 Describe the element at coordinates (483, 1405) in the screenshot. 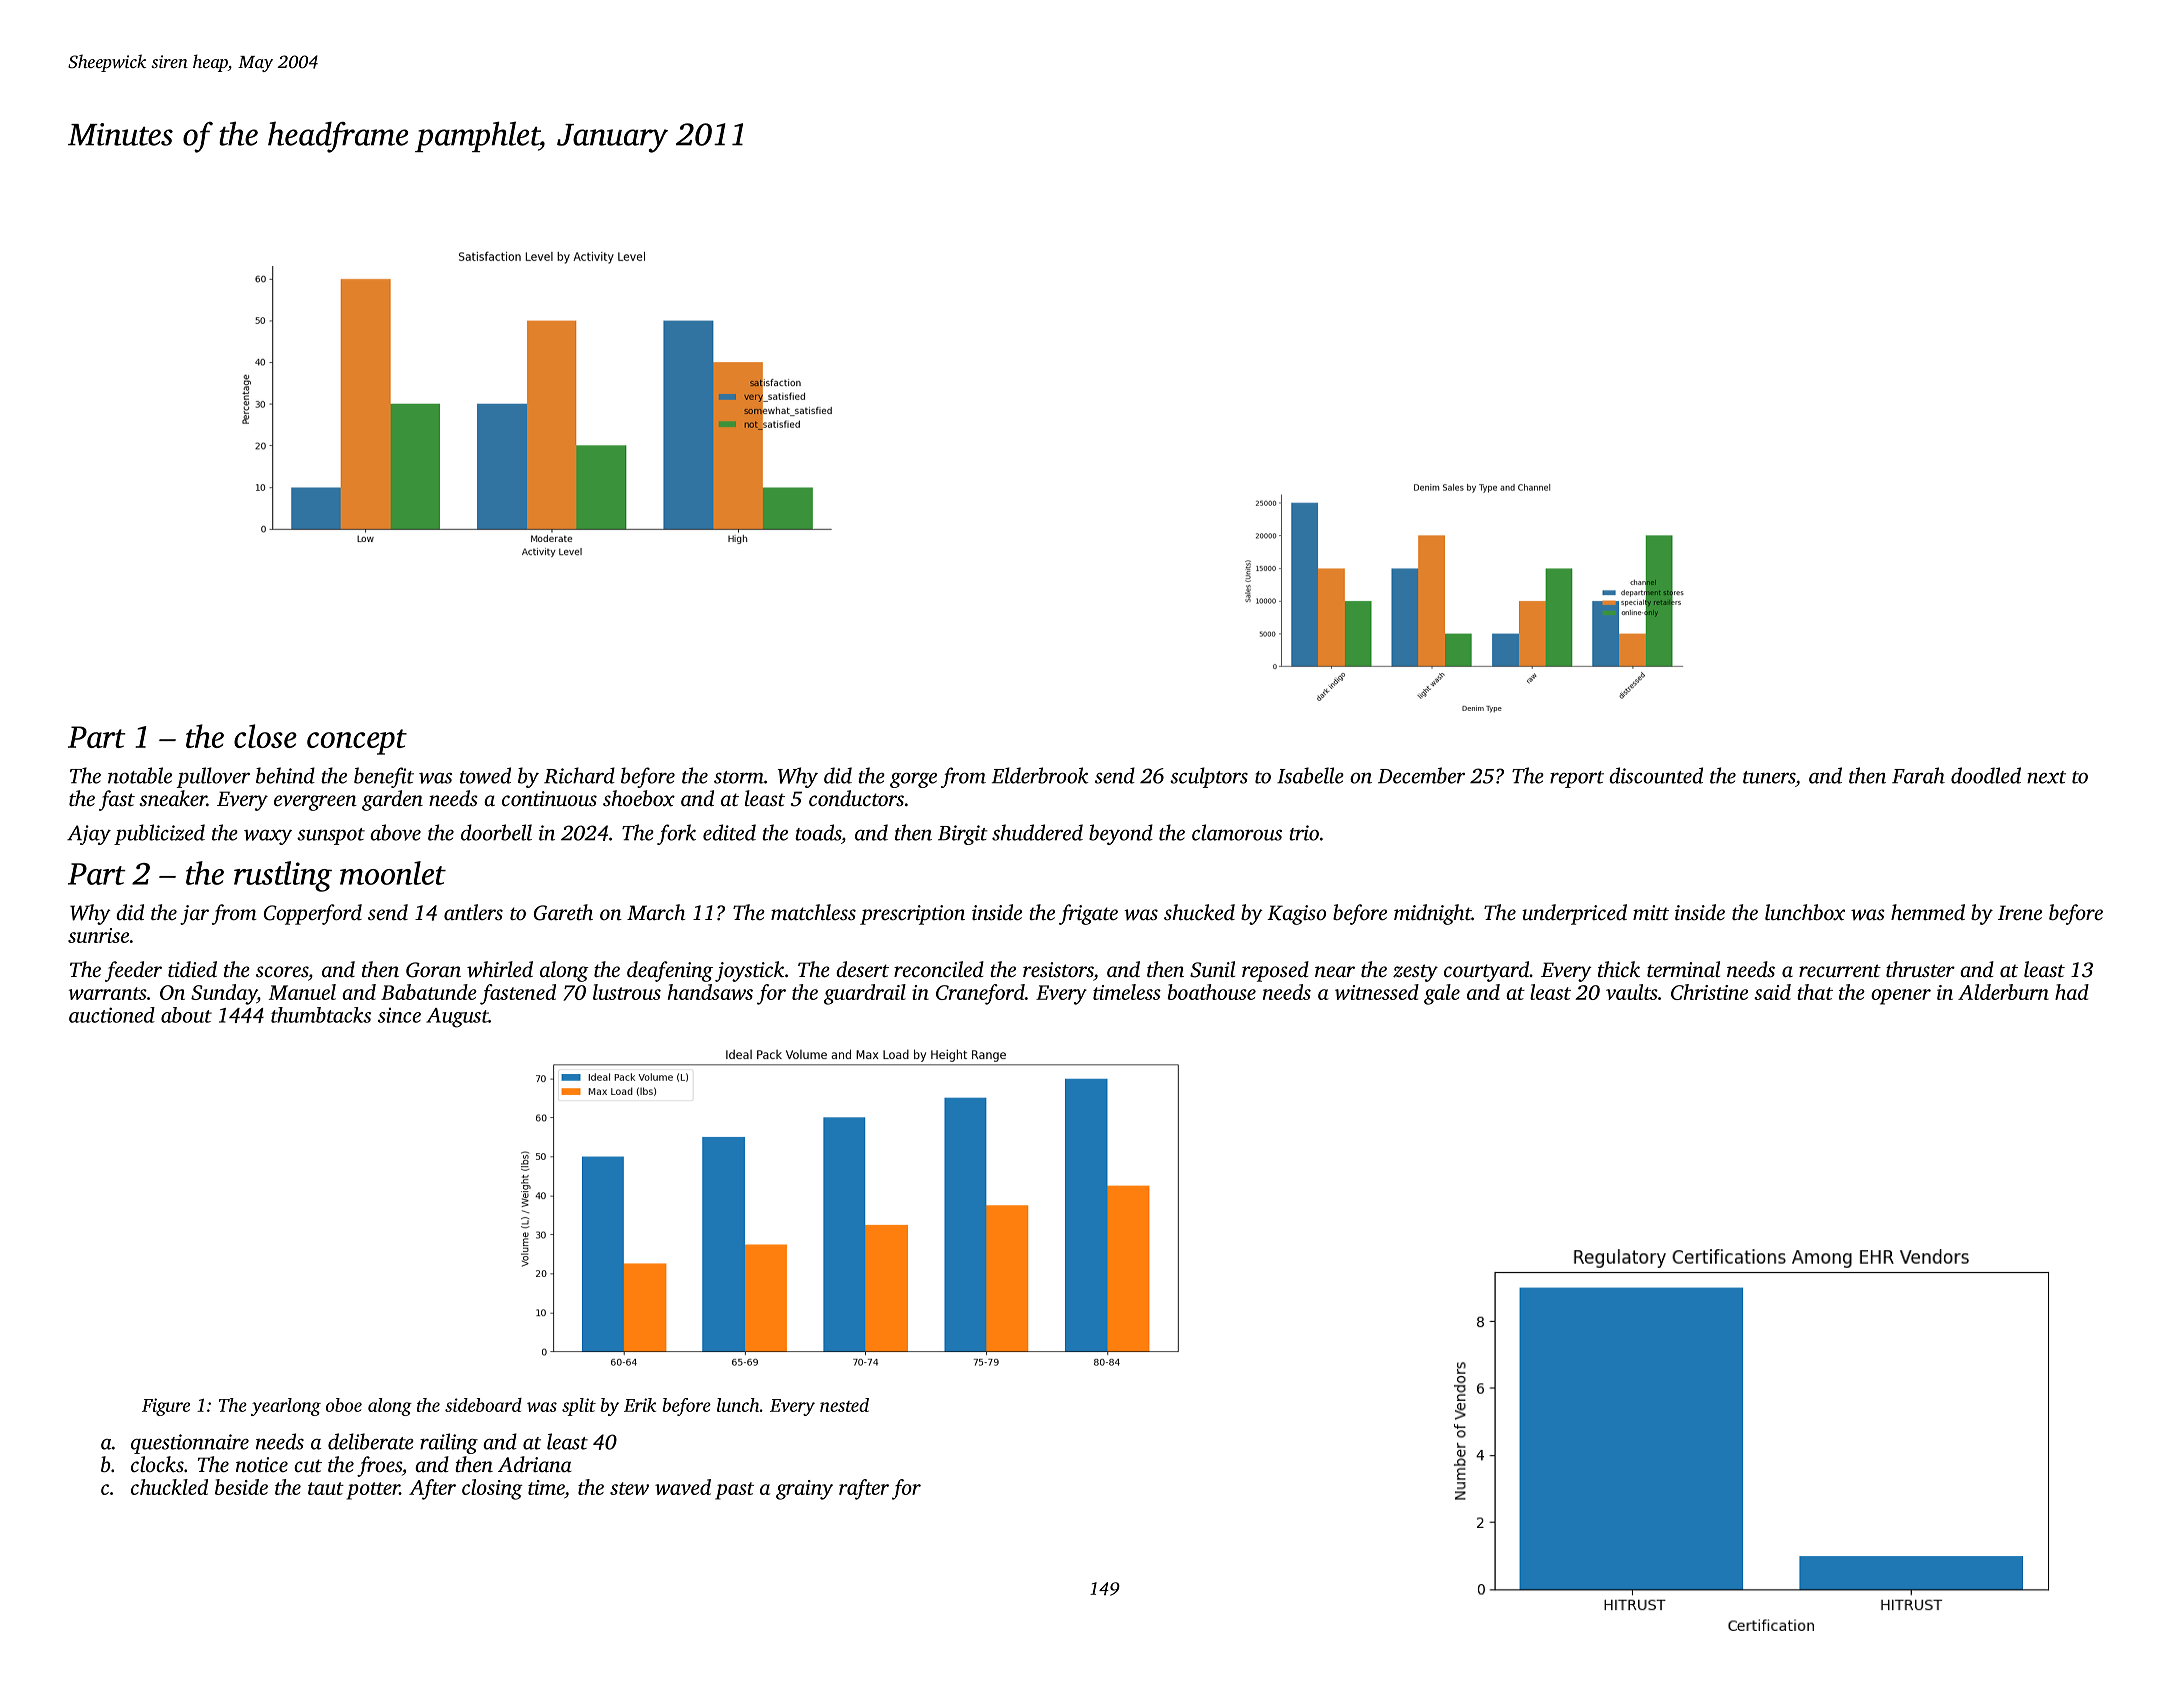

I see `sideboard` at that location.
